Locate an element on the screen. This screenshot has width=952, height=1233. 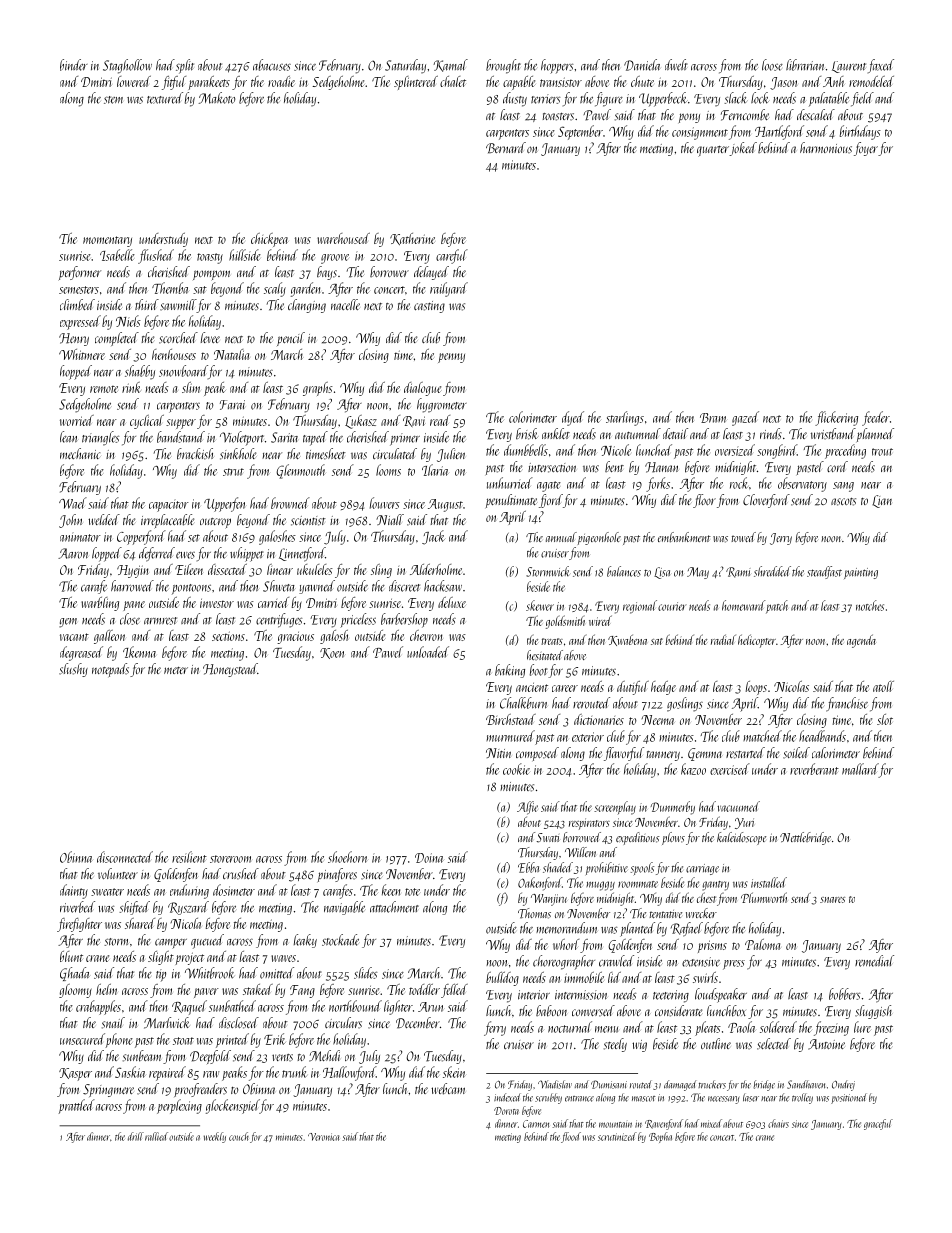
September is located at coordinates (580, 132).
